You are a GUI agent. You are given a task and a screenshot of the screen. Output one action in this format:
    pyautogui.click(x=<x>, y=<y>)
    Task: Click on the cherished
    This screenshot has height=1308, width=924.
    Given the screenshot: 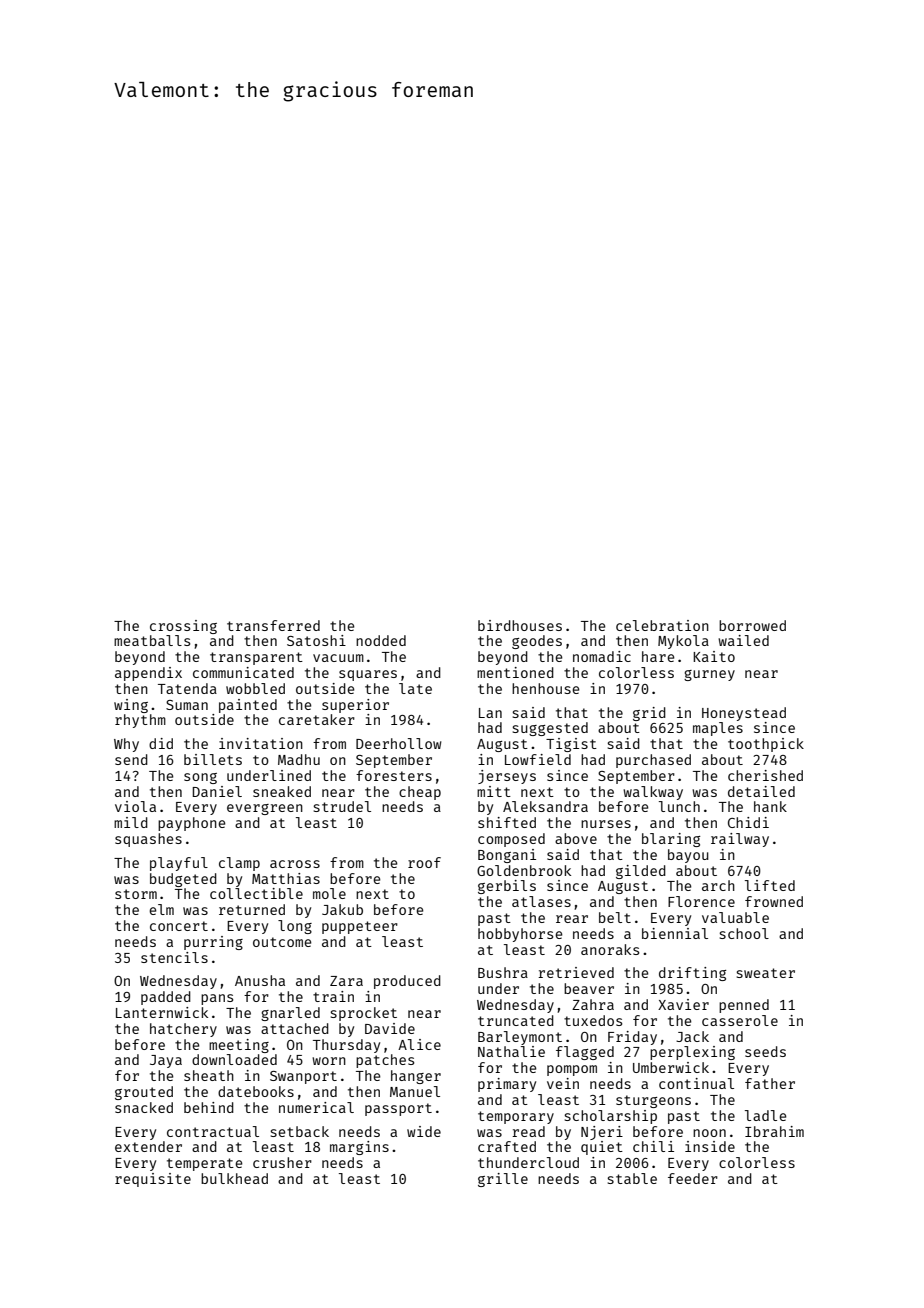 What is the action you would take?
    pyautogui.click(x=765, y=775)
